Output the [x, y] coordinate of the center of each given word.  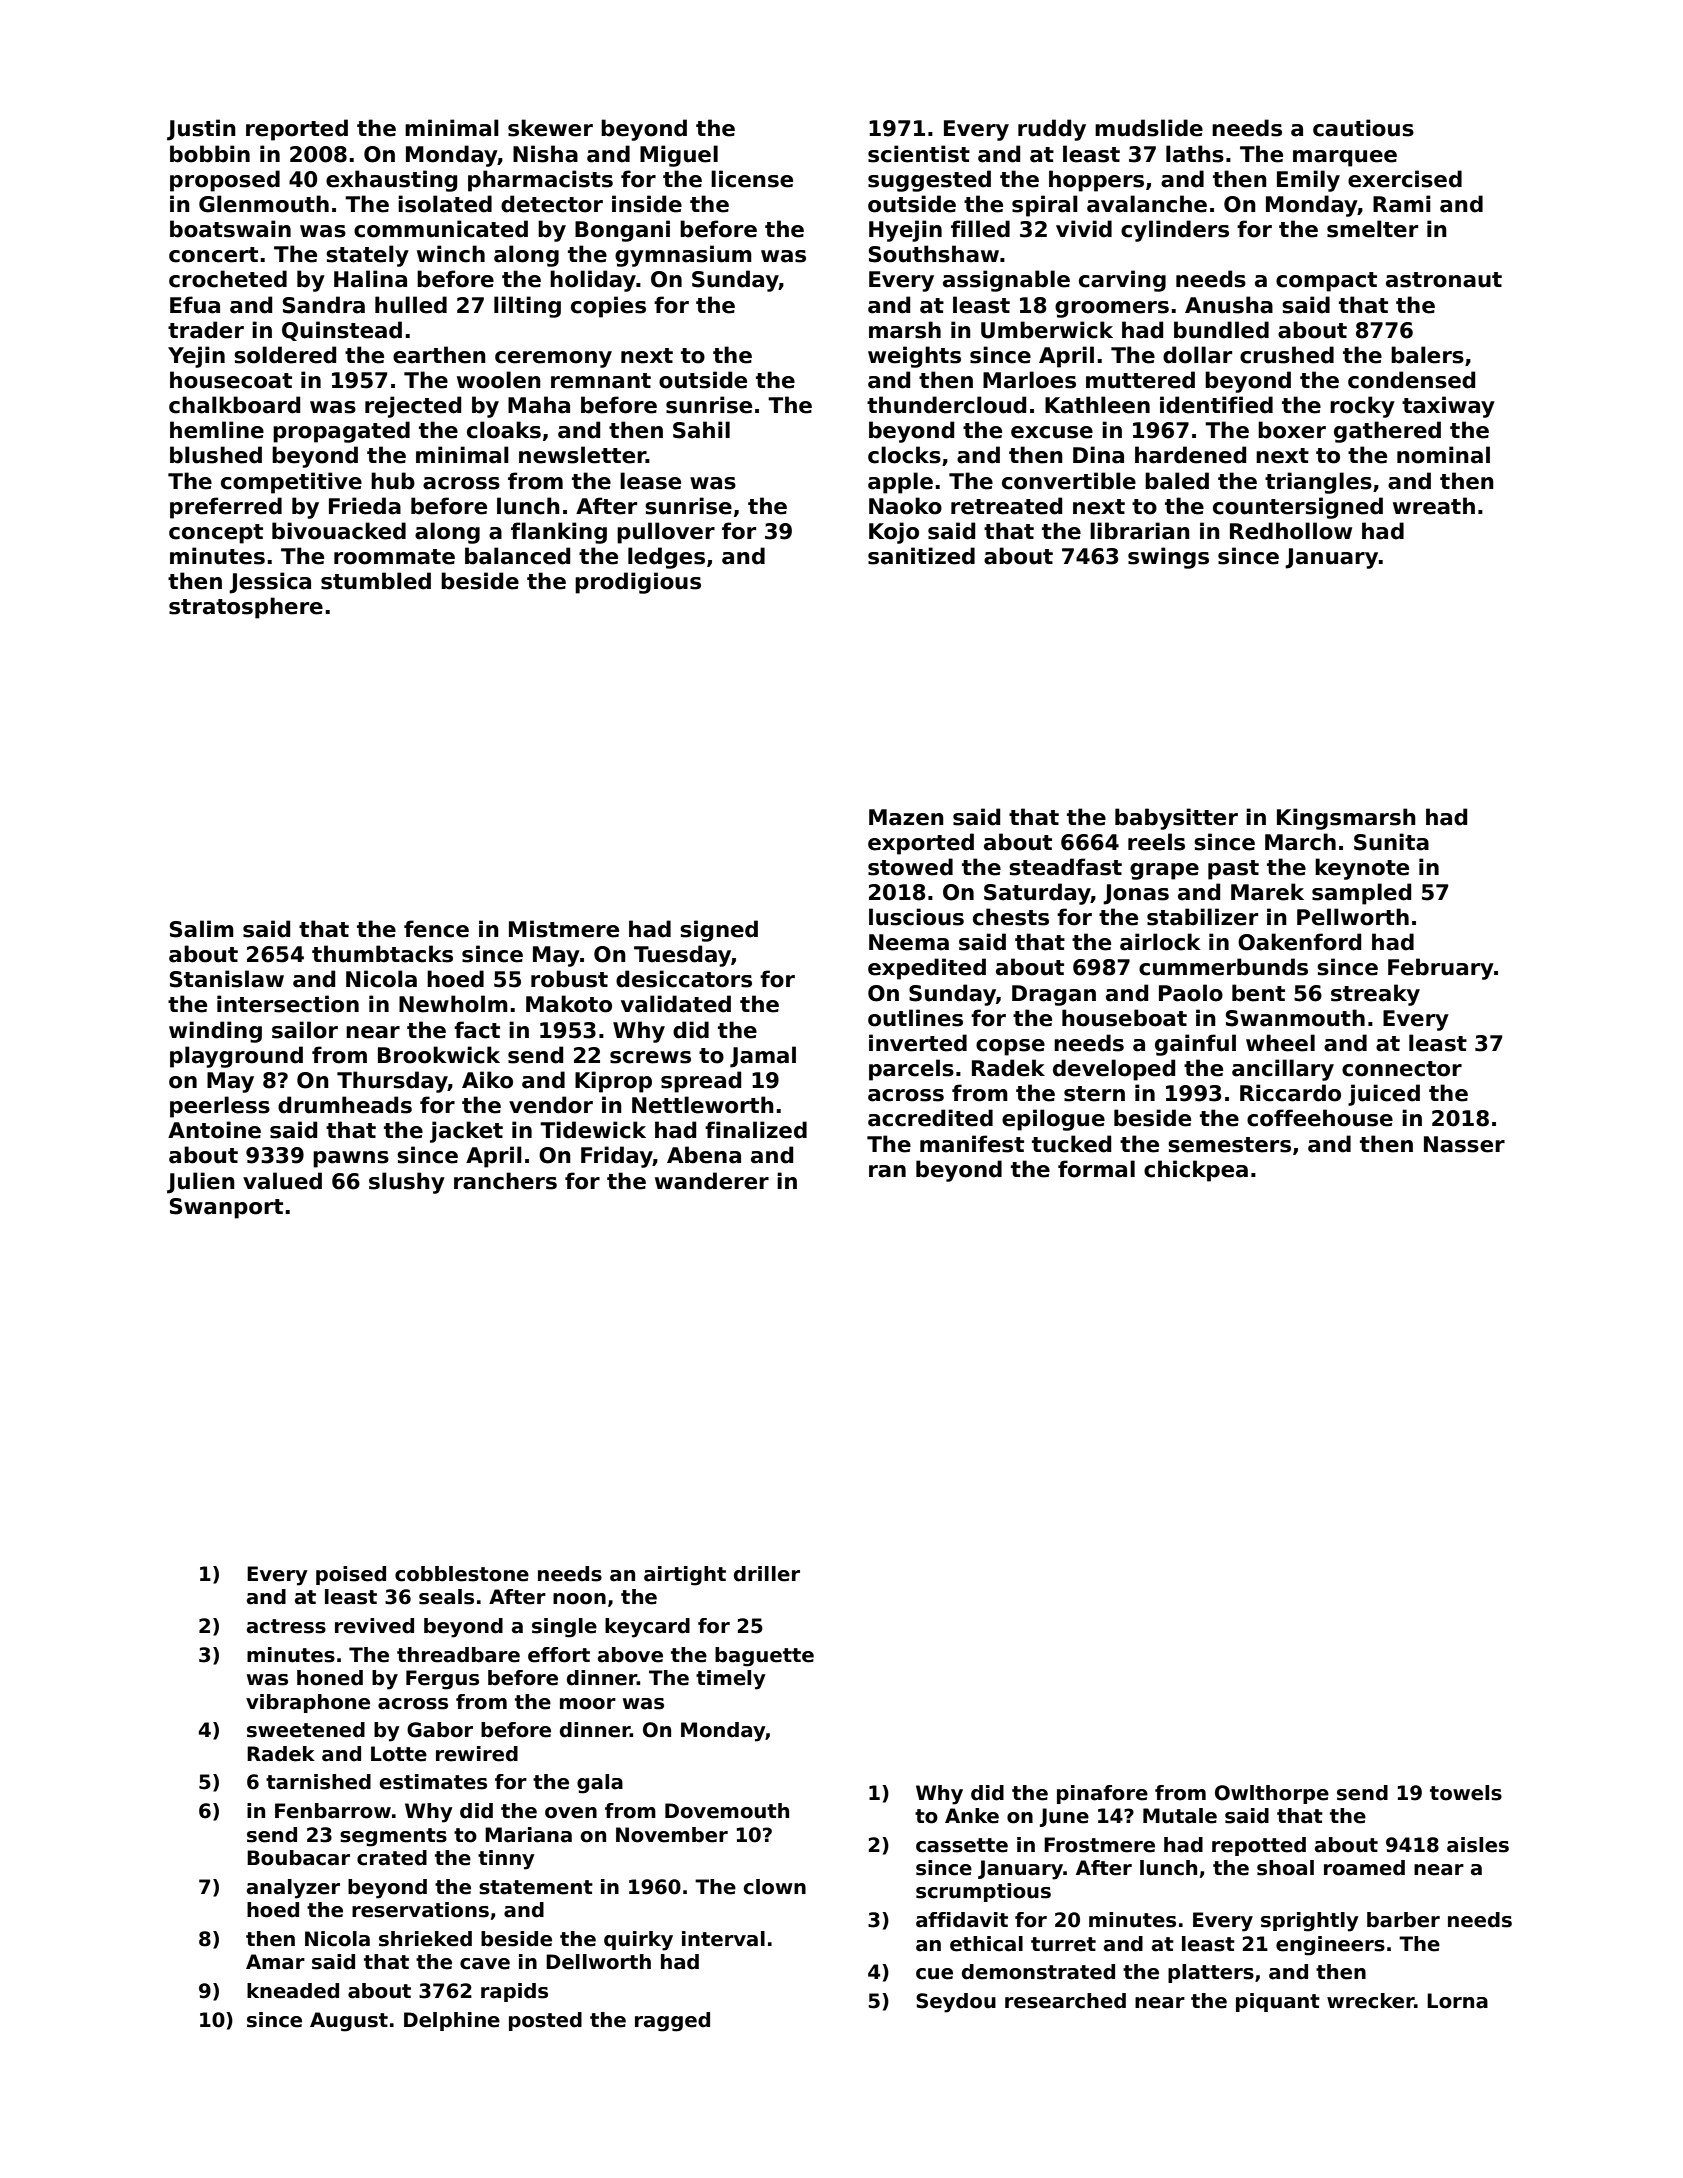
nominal [1443, 455]
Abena [704, 1155]
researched [1065, 2001]
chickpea [1196, 1171]
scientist [919, 154]
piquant [1278, 2002]
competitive [291, 483]
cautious [1363, 128]
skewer [550, 128]
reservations [420, 1910]
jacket [466, 1132]
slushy [407, 1183]
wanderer [712, 1181]
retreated [1006, 506]
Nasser [1464, 1144]
